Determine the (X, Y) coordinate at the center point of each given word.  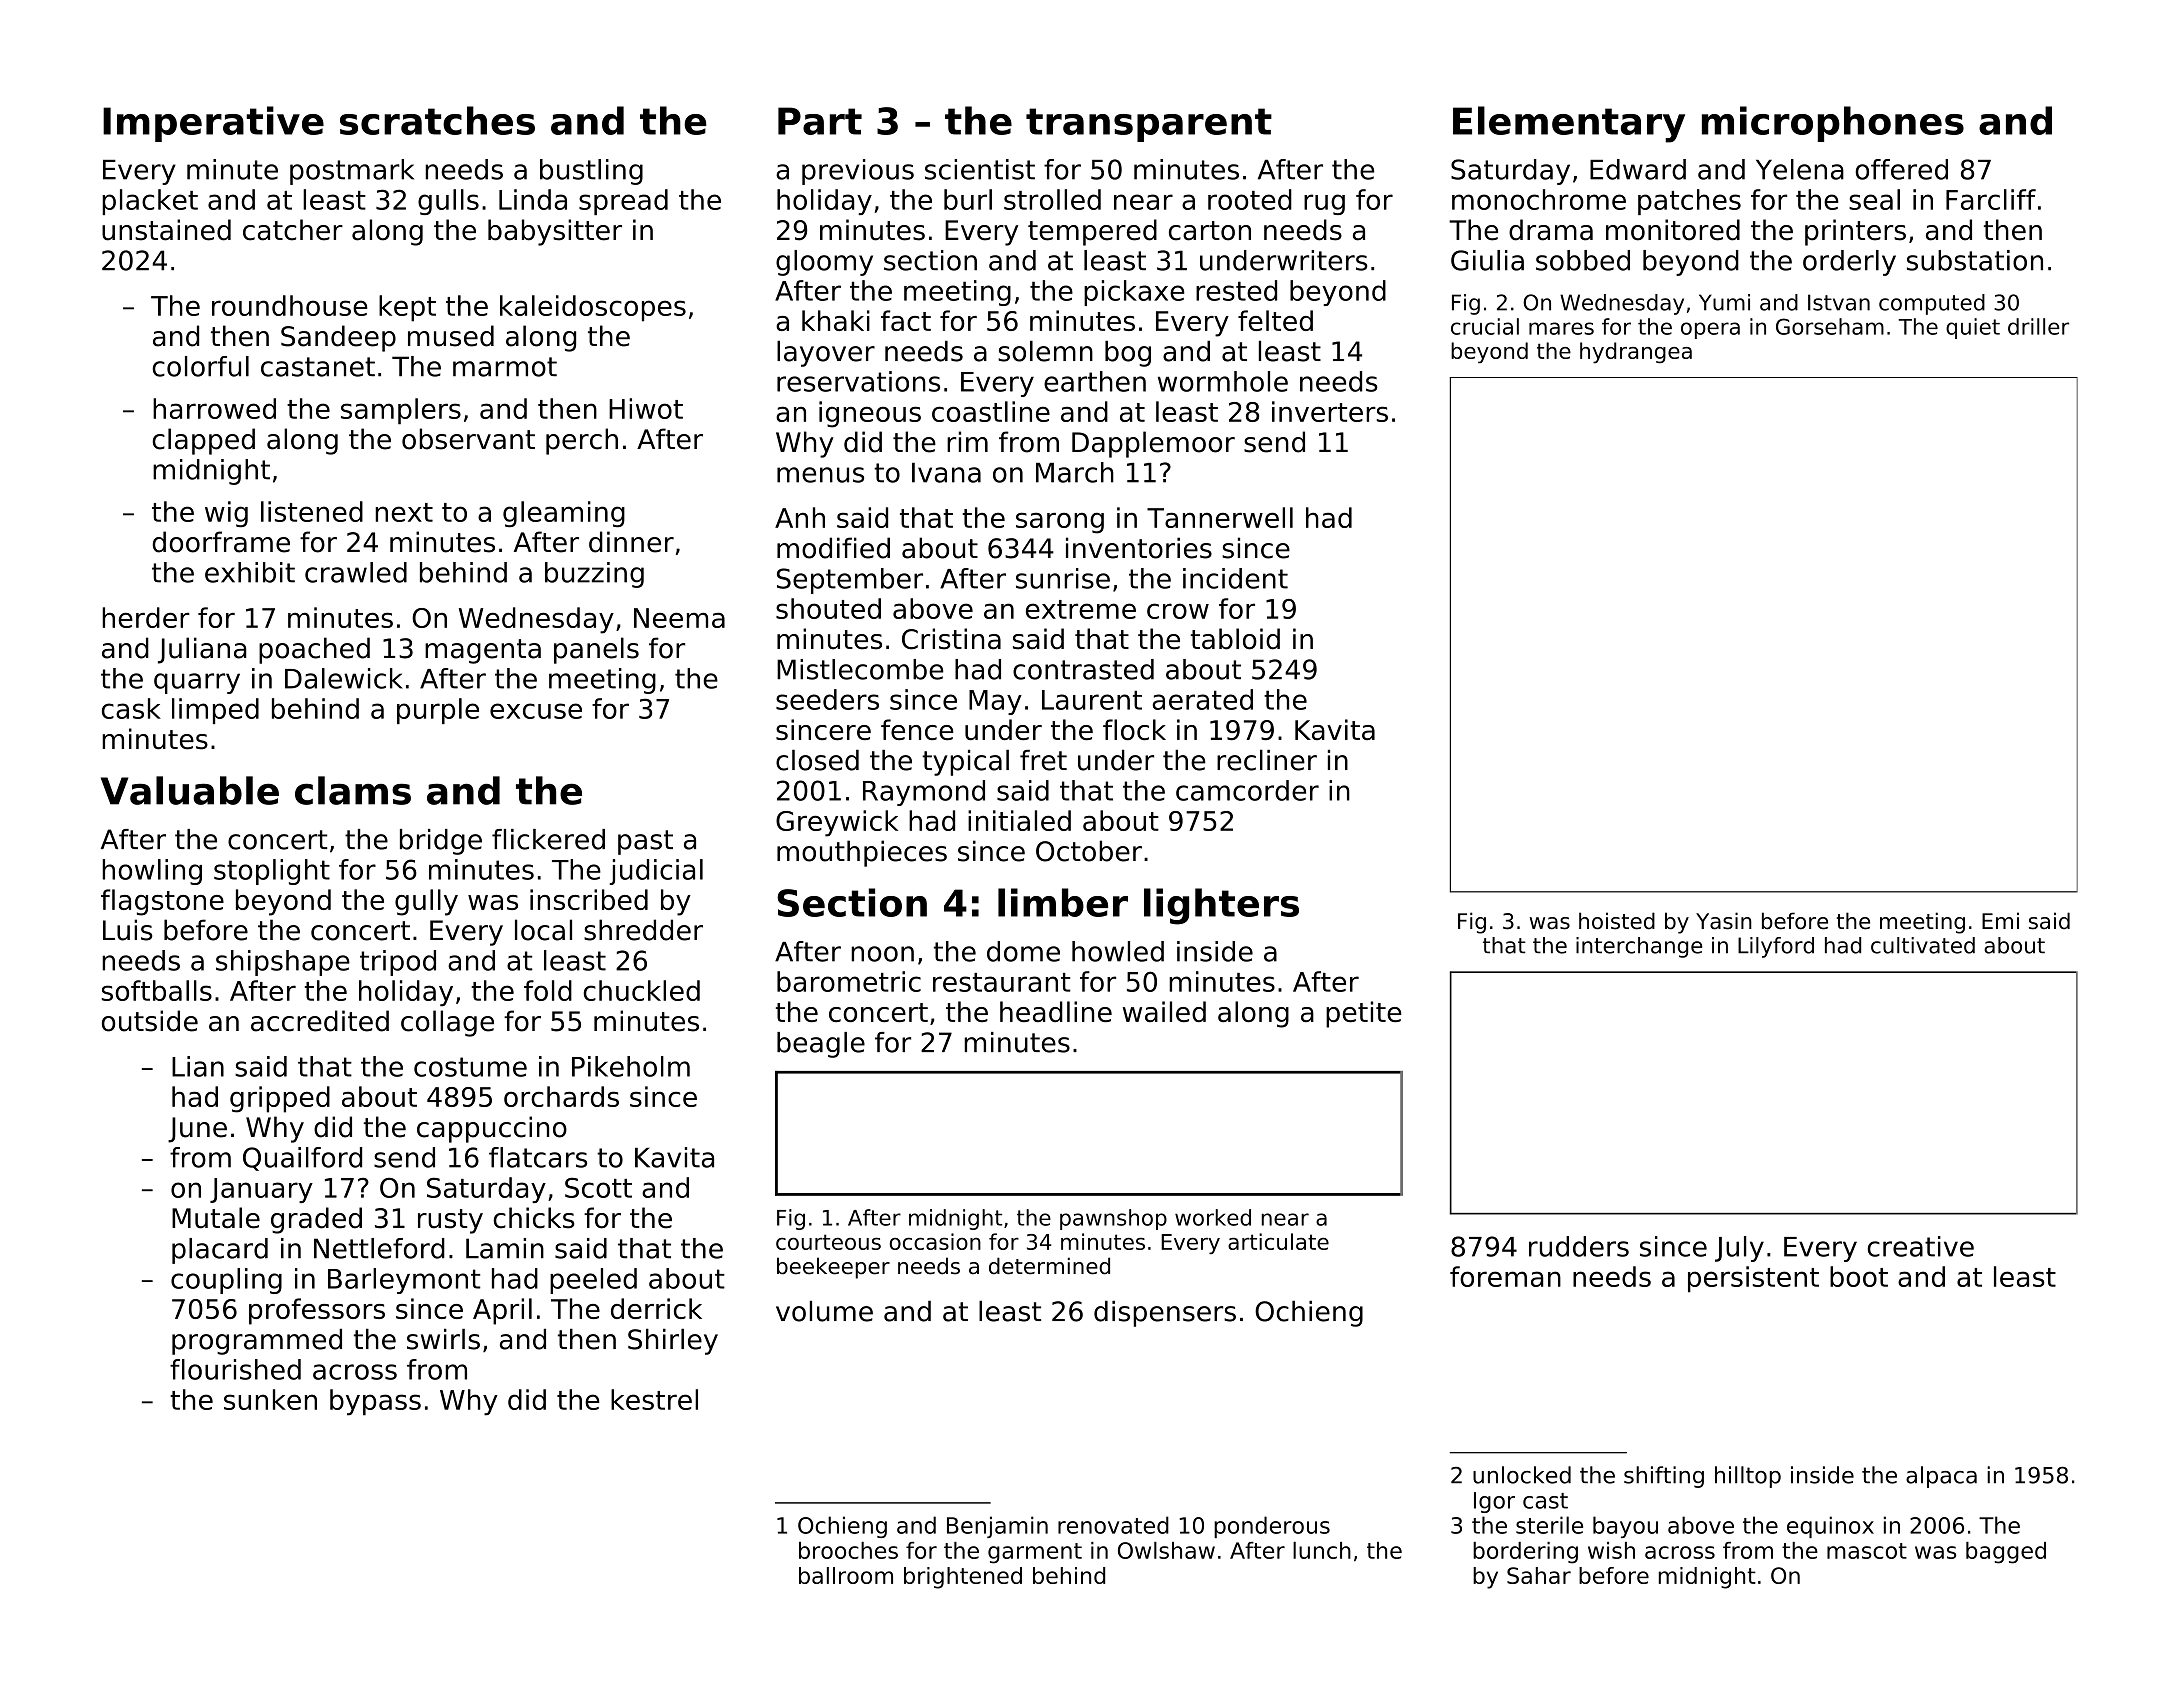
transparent (1149, 125)
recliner (1267, 760)
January (261, 1190)
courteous (828, 1242)
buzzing (594, 575)
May (995, 702)
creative (1920, 1246)
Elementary (1569, 124)
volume (824, 1311)
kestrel (654, 1399)
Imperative (213, 124)
